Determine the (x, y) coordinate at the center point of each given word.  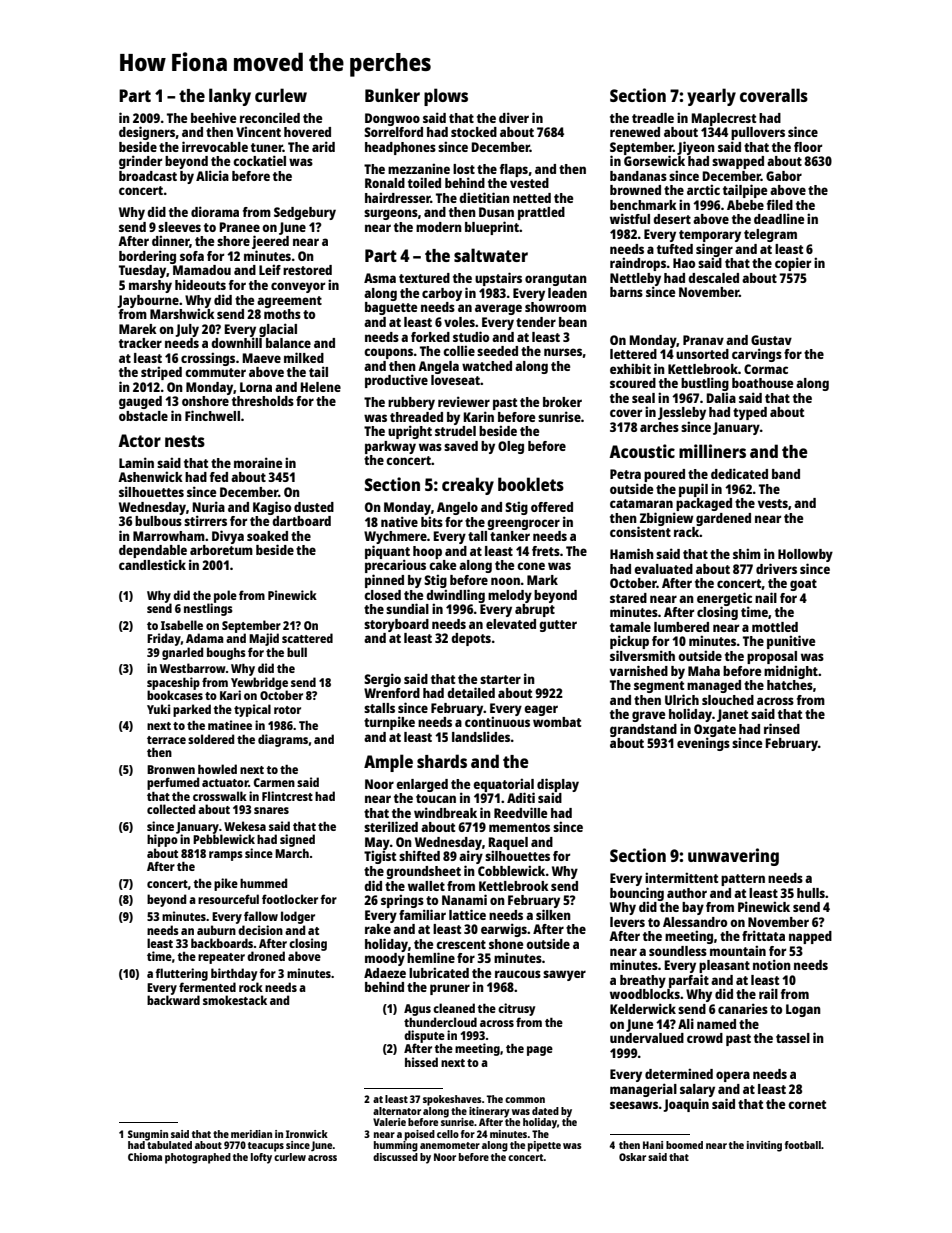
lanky (230, 97)
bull (297, 652)
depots (471, 639)
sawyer (564, 975)
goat (803, 585)
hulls (811, 893)
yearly (711, 97)
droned (266, 956)
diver (514, 117)
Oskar (632, 1157)
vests (773, 503)
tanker (510, 536)
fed (219, 477)
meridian (251, 1134)
